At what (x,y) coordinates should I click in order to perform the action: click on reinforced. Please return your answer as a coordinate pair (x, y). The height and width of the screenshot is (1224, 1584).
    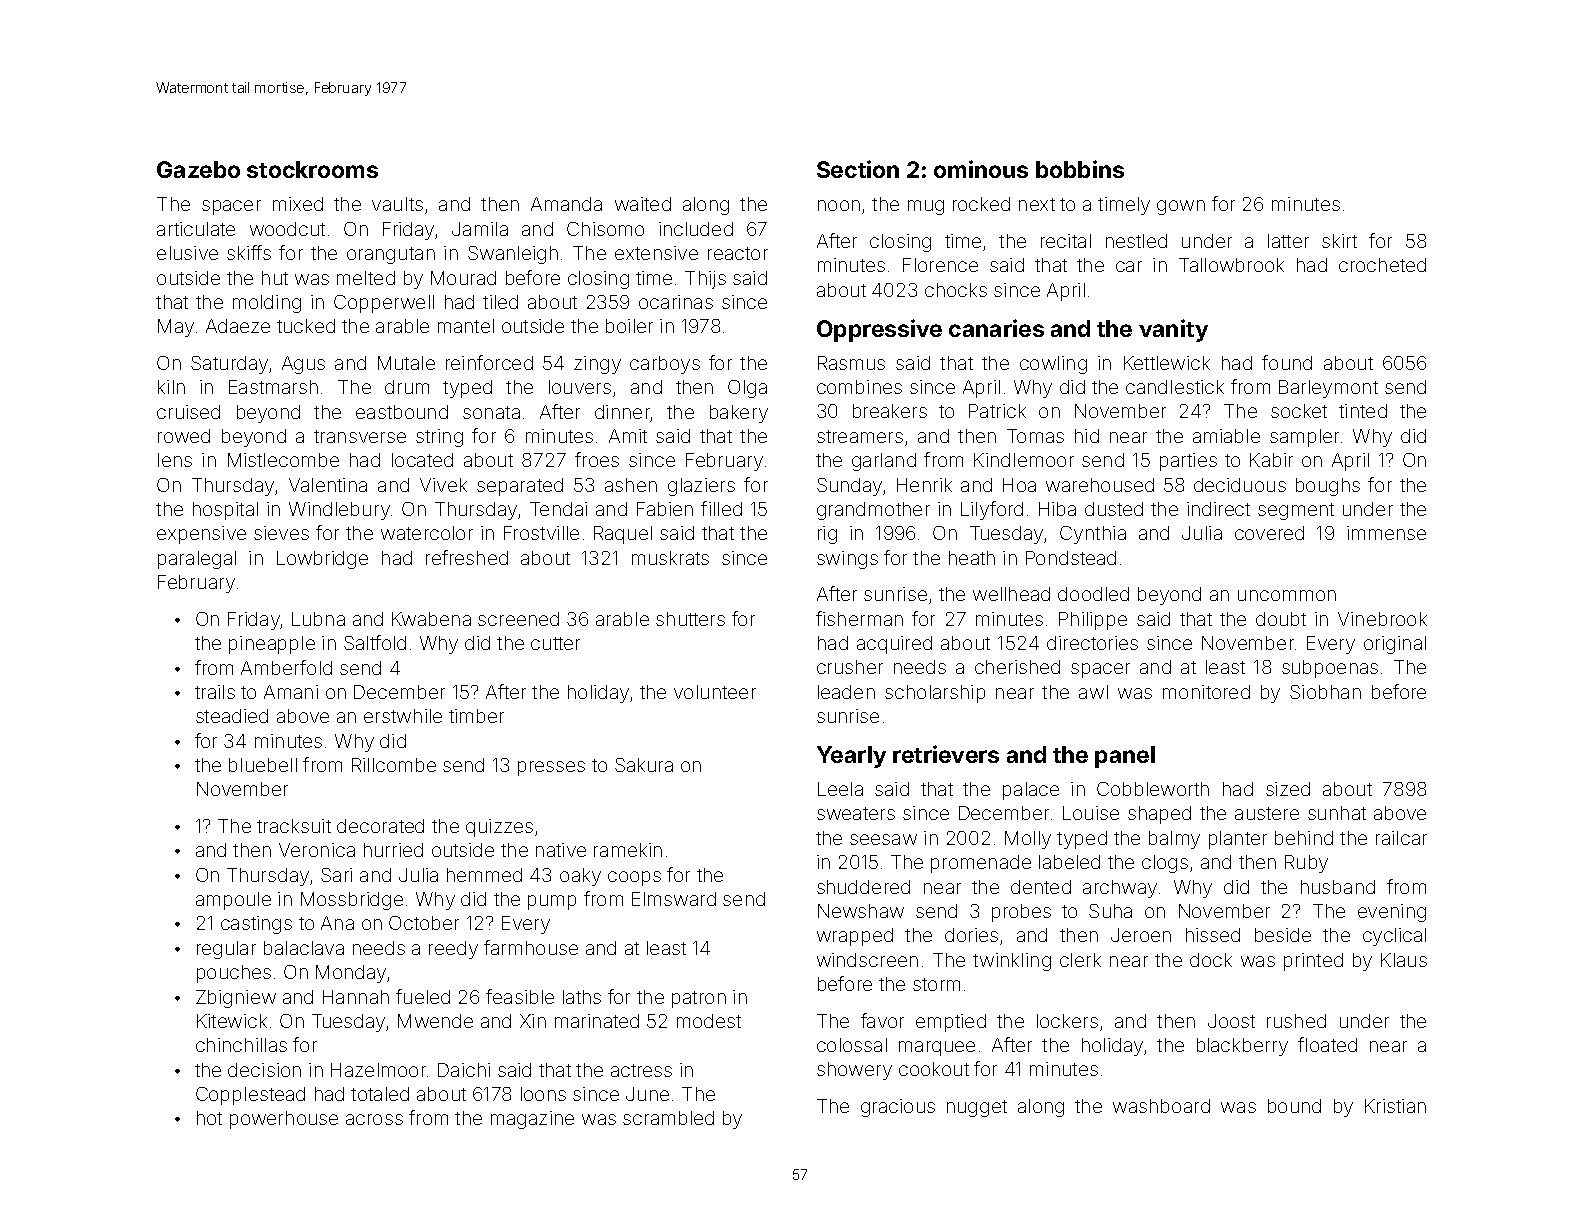
    Looking at the image, I should click on (489, 362).
